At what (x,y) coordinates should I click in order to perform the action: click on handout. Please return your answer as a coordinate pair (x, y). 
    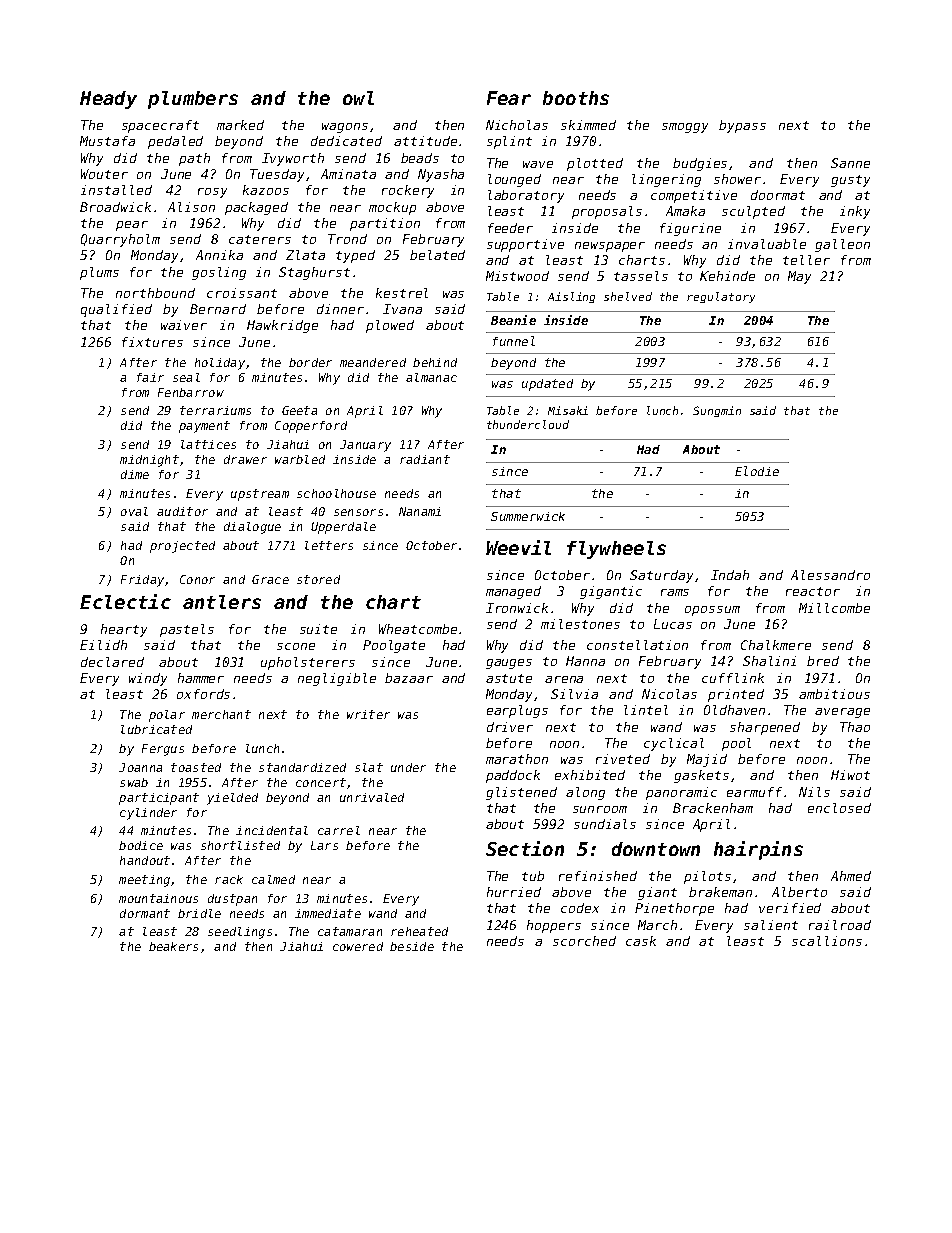
    Looking at the image, I should click on (145, 860).
